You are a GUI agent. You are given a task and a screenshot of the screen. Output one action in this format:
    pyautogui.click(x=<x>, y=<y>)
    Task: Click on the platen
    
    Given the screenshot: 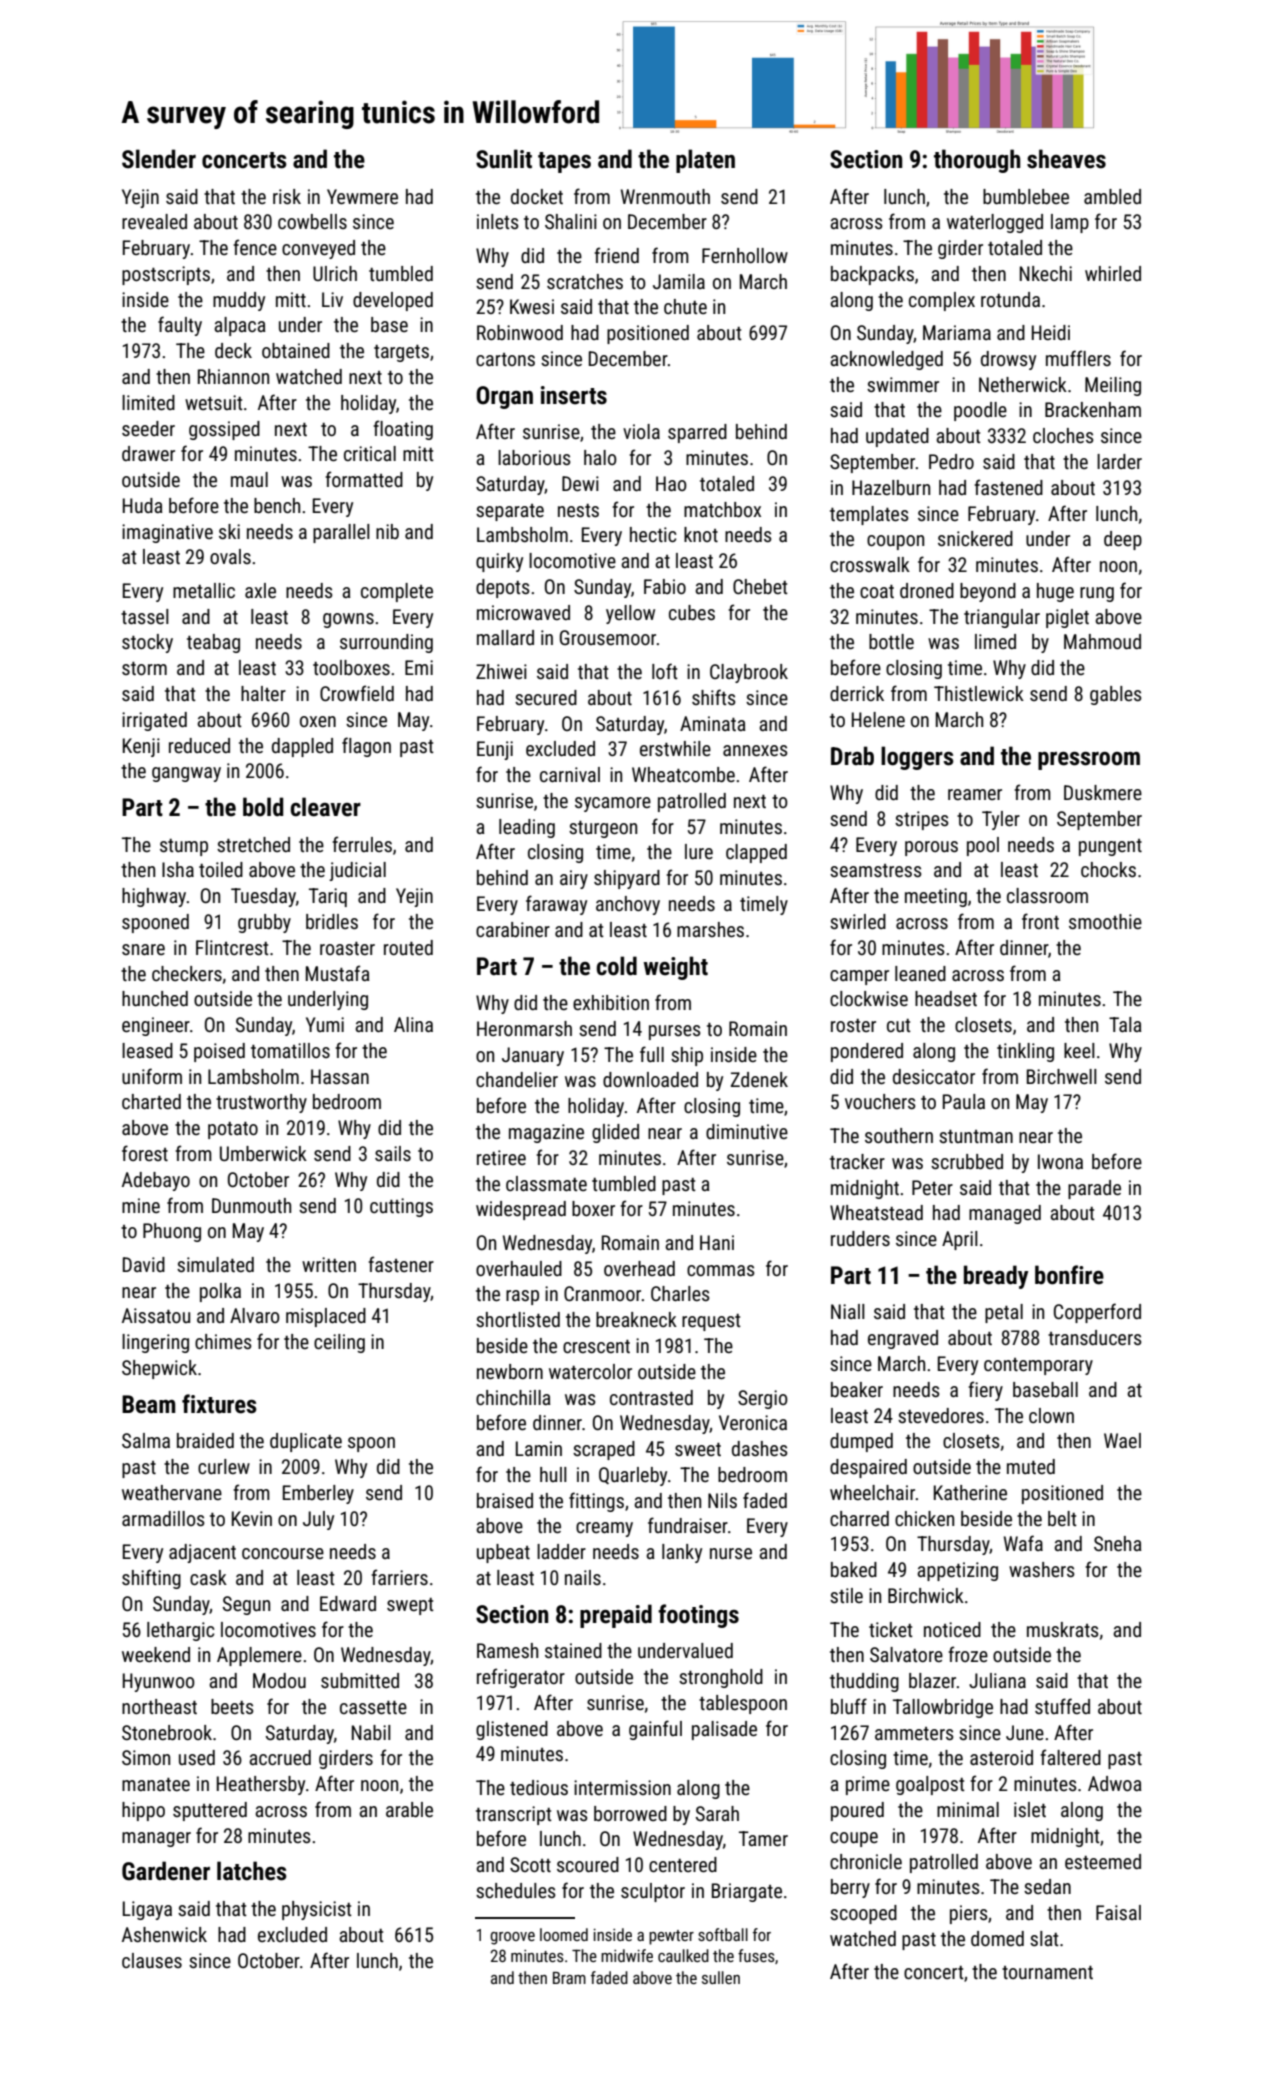 What is the action you would take?
    pyautogui.click(x=705, y=161)
